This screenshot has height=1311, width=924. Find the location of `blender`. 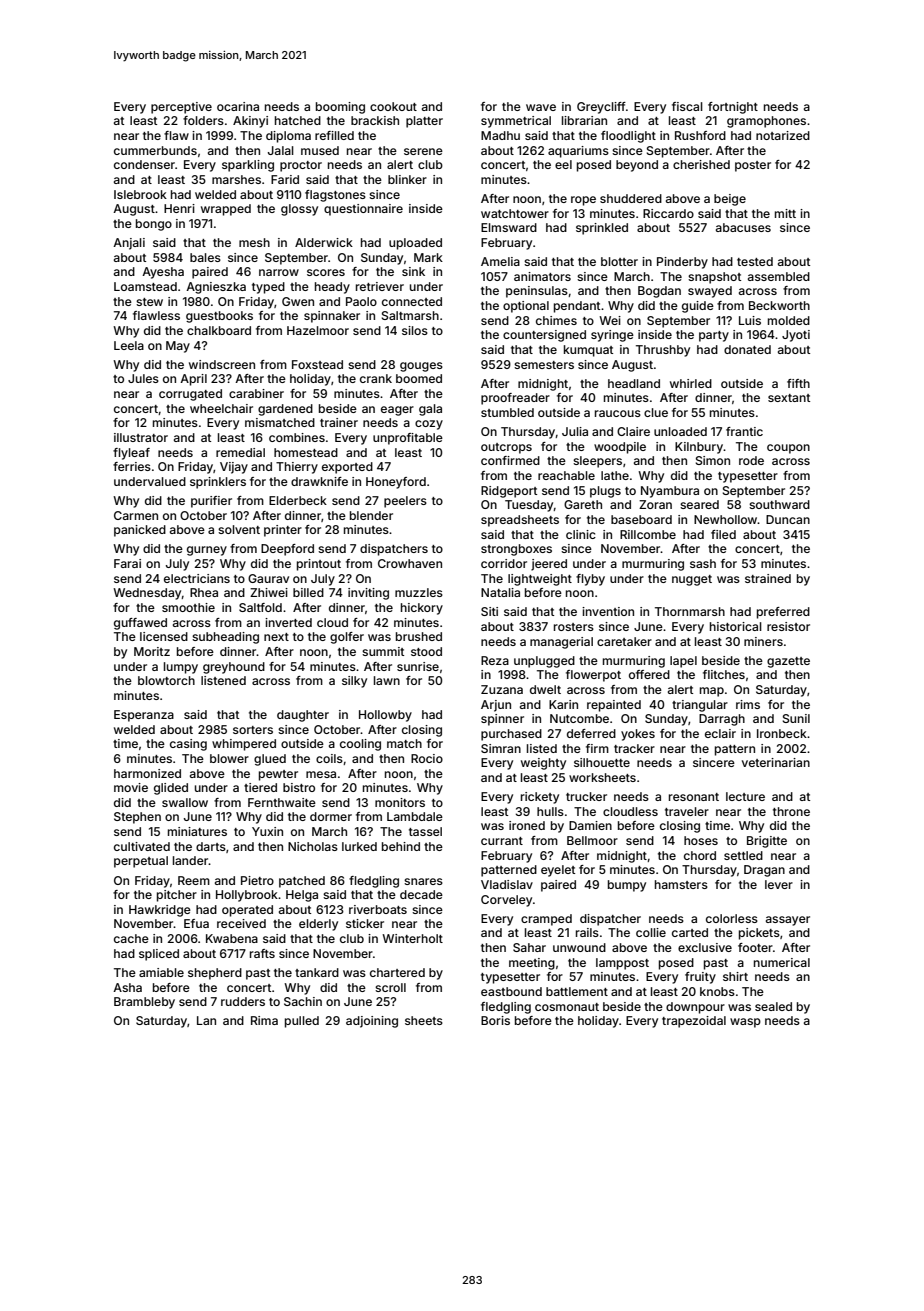

blender is located at coordinates (371, 515).
